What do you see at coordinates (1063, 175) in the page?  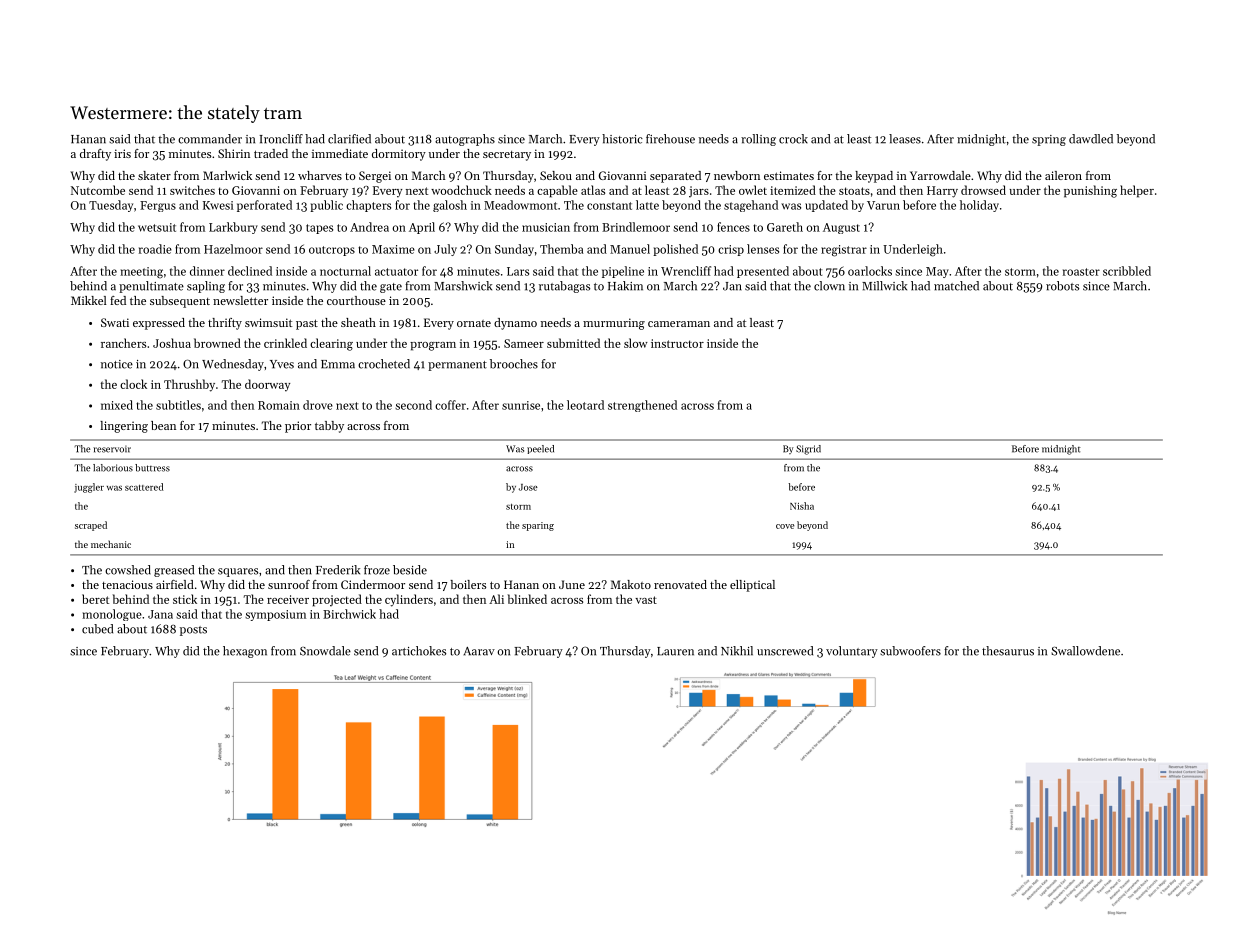 I see `aileron` at bounding box center [1063, 175].
